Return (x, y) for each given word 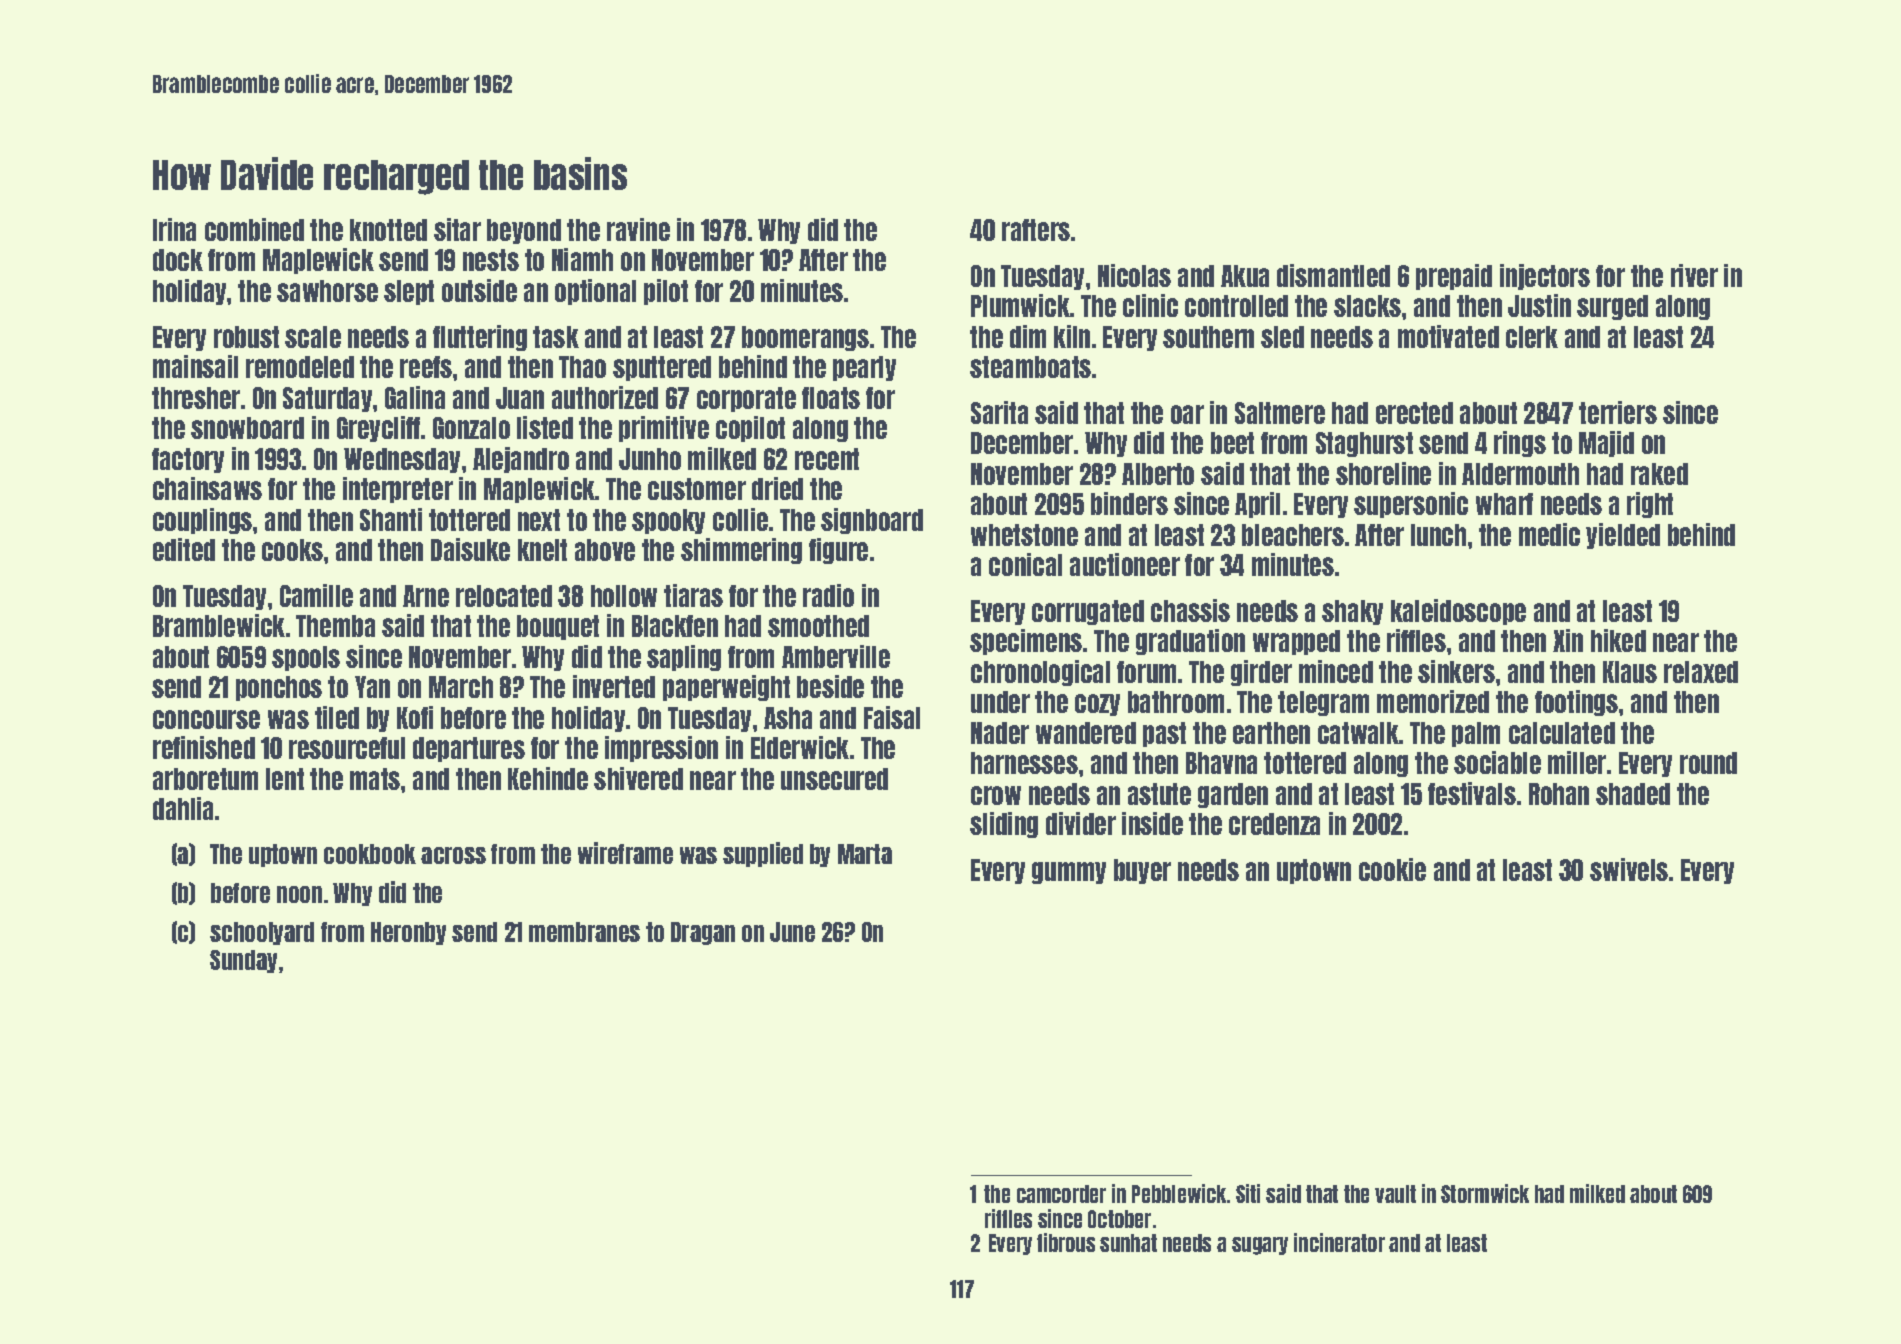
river (1694, 275)
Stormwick (1485, 1193)
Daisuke (470, 549)
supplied (763, 854)
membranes (584, 932)
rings (1520, 444)
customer (697, 489)
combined (254, 229)
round (1708, 763)
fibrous (1066, 1242)
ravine (638, 229)
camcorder (1061, 1194)
